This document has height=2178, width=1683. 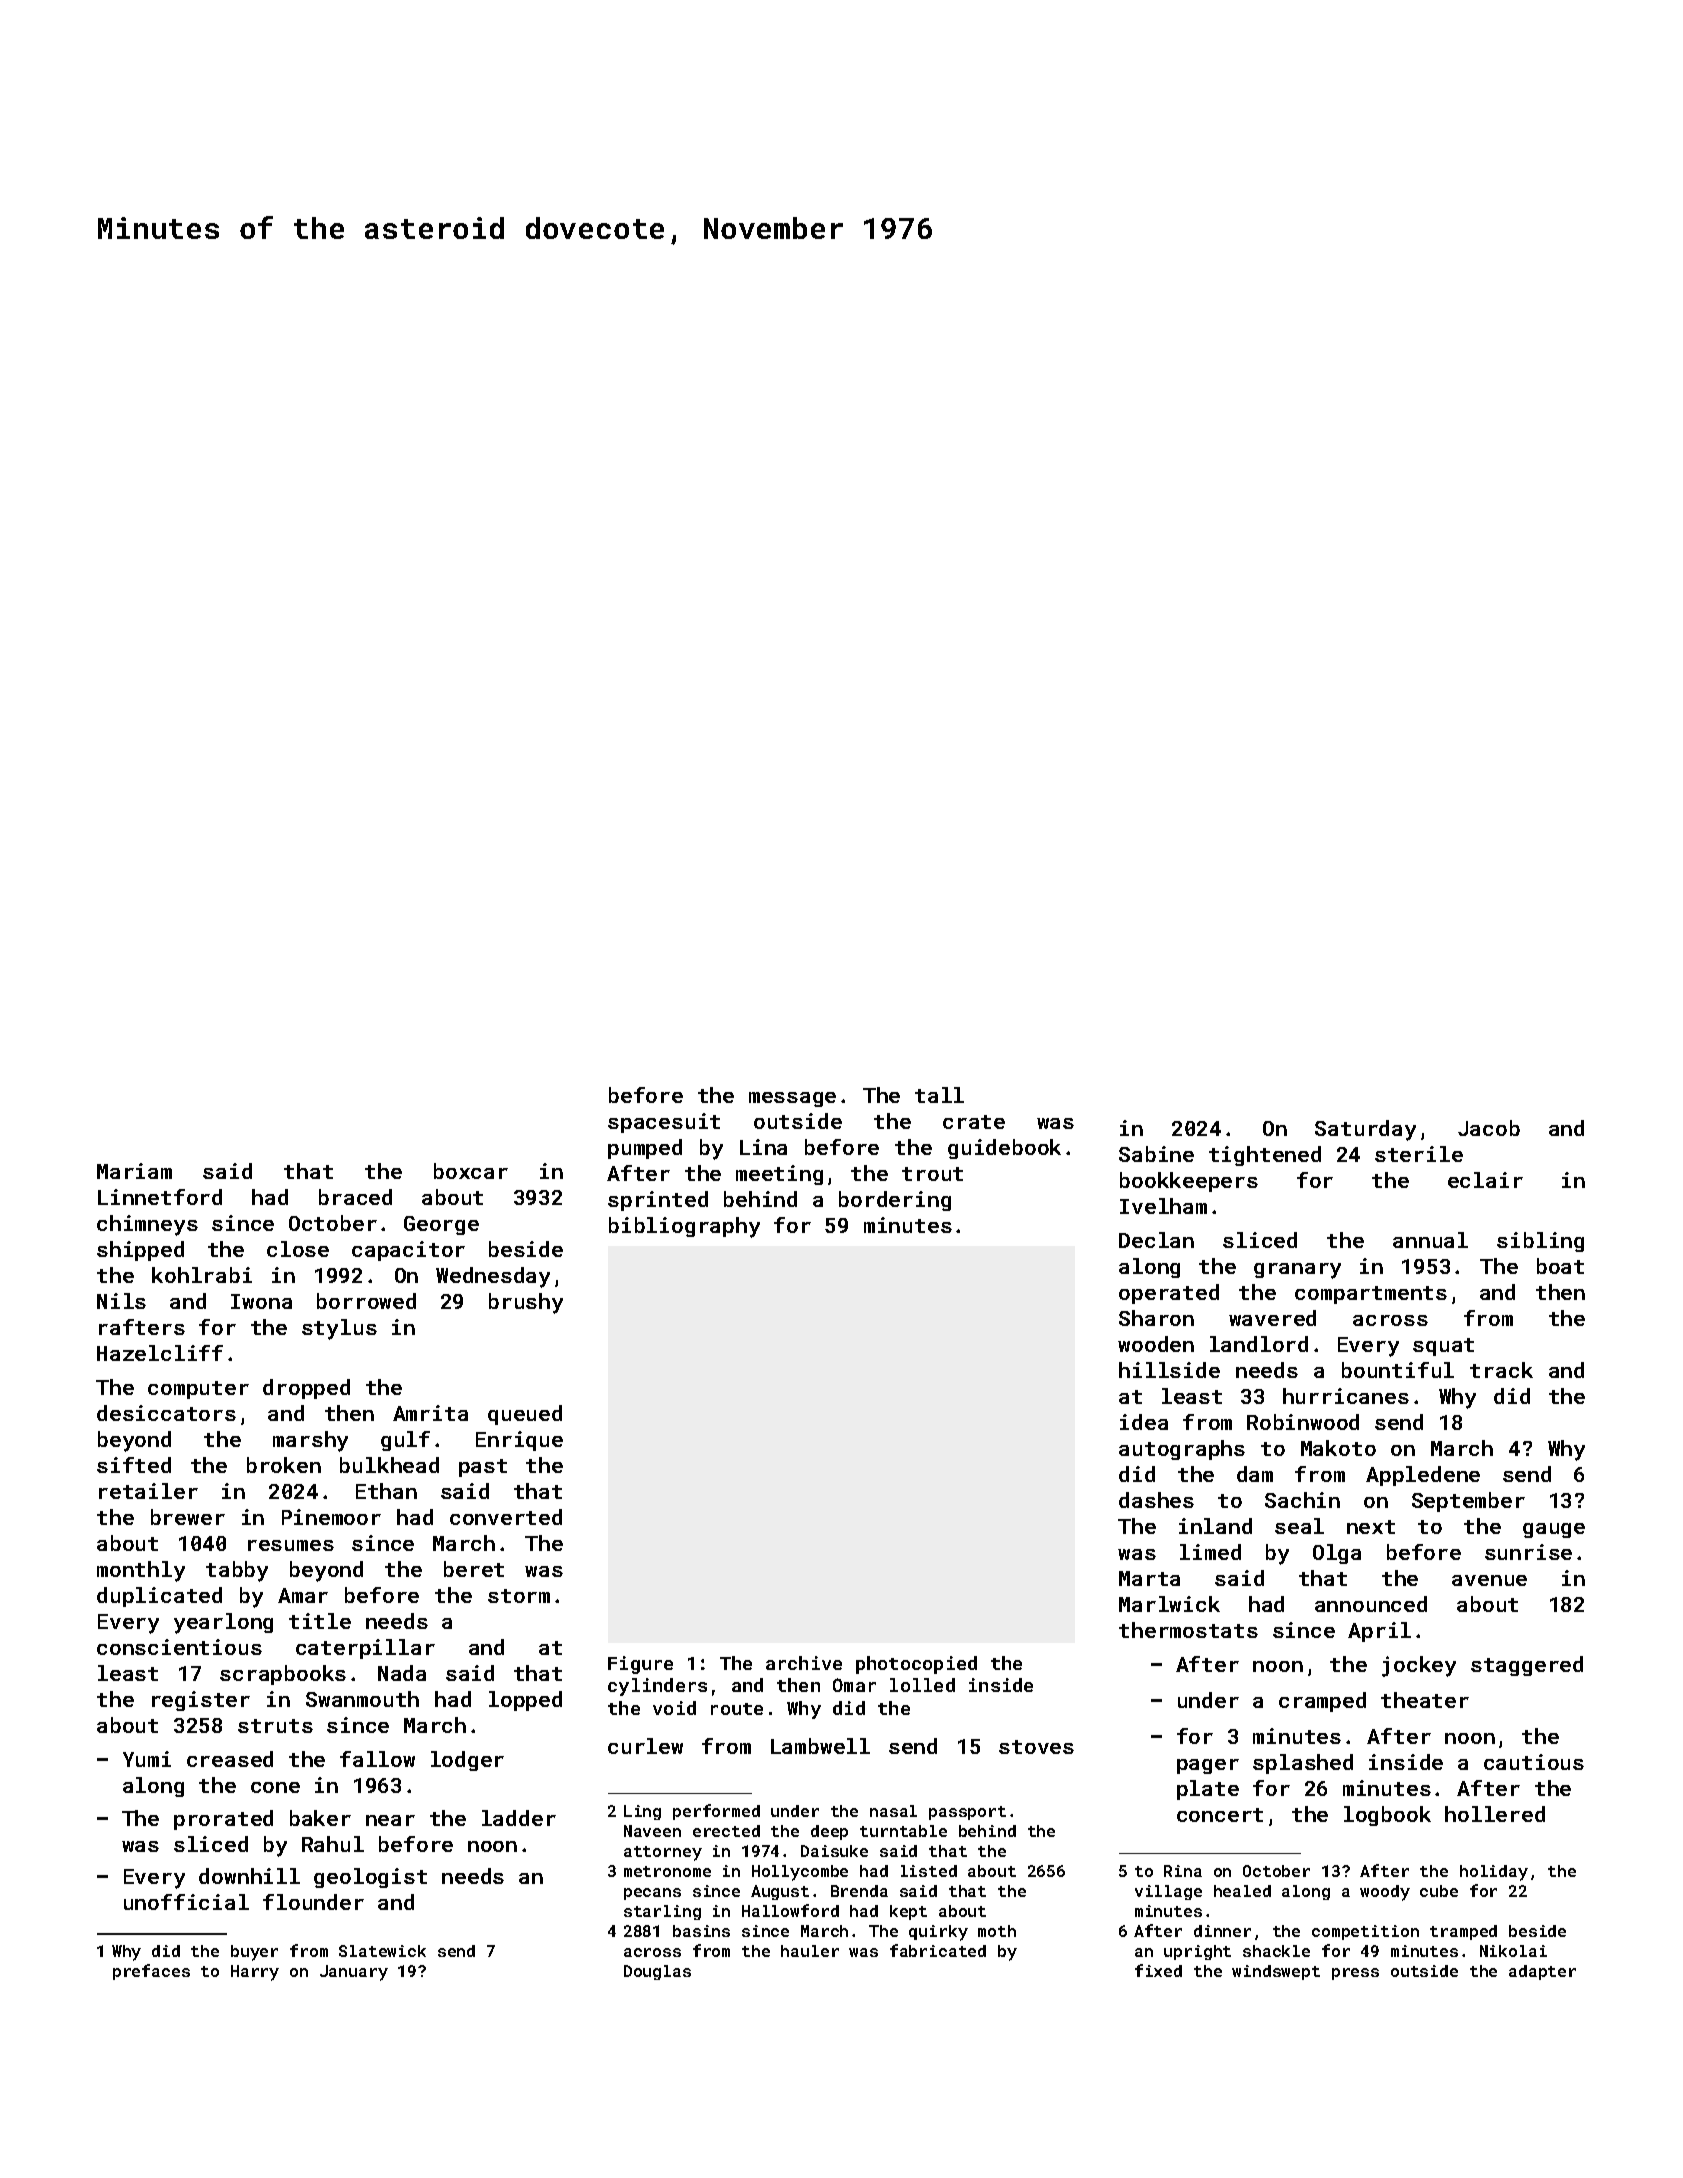 I want to click on sunrise, so click(x=1528, y=1552).
